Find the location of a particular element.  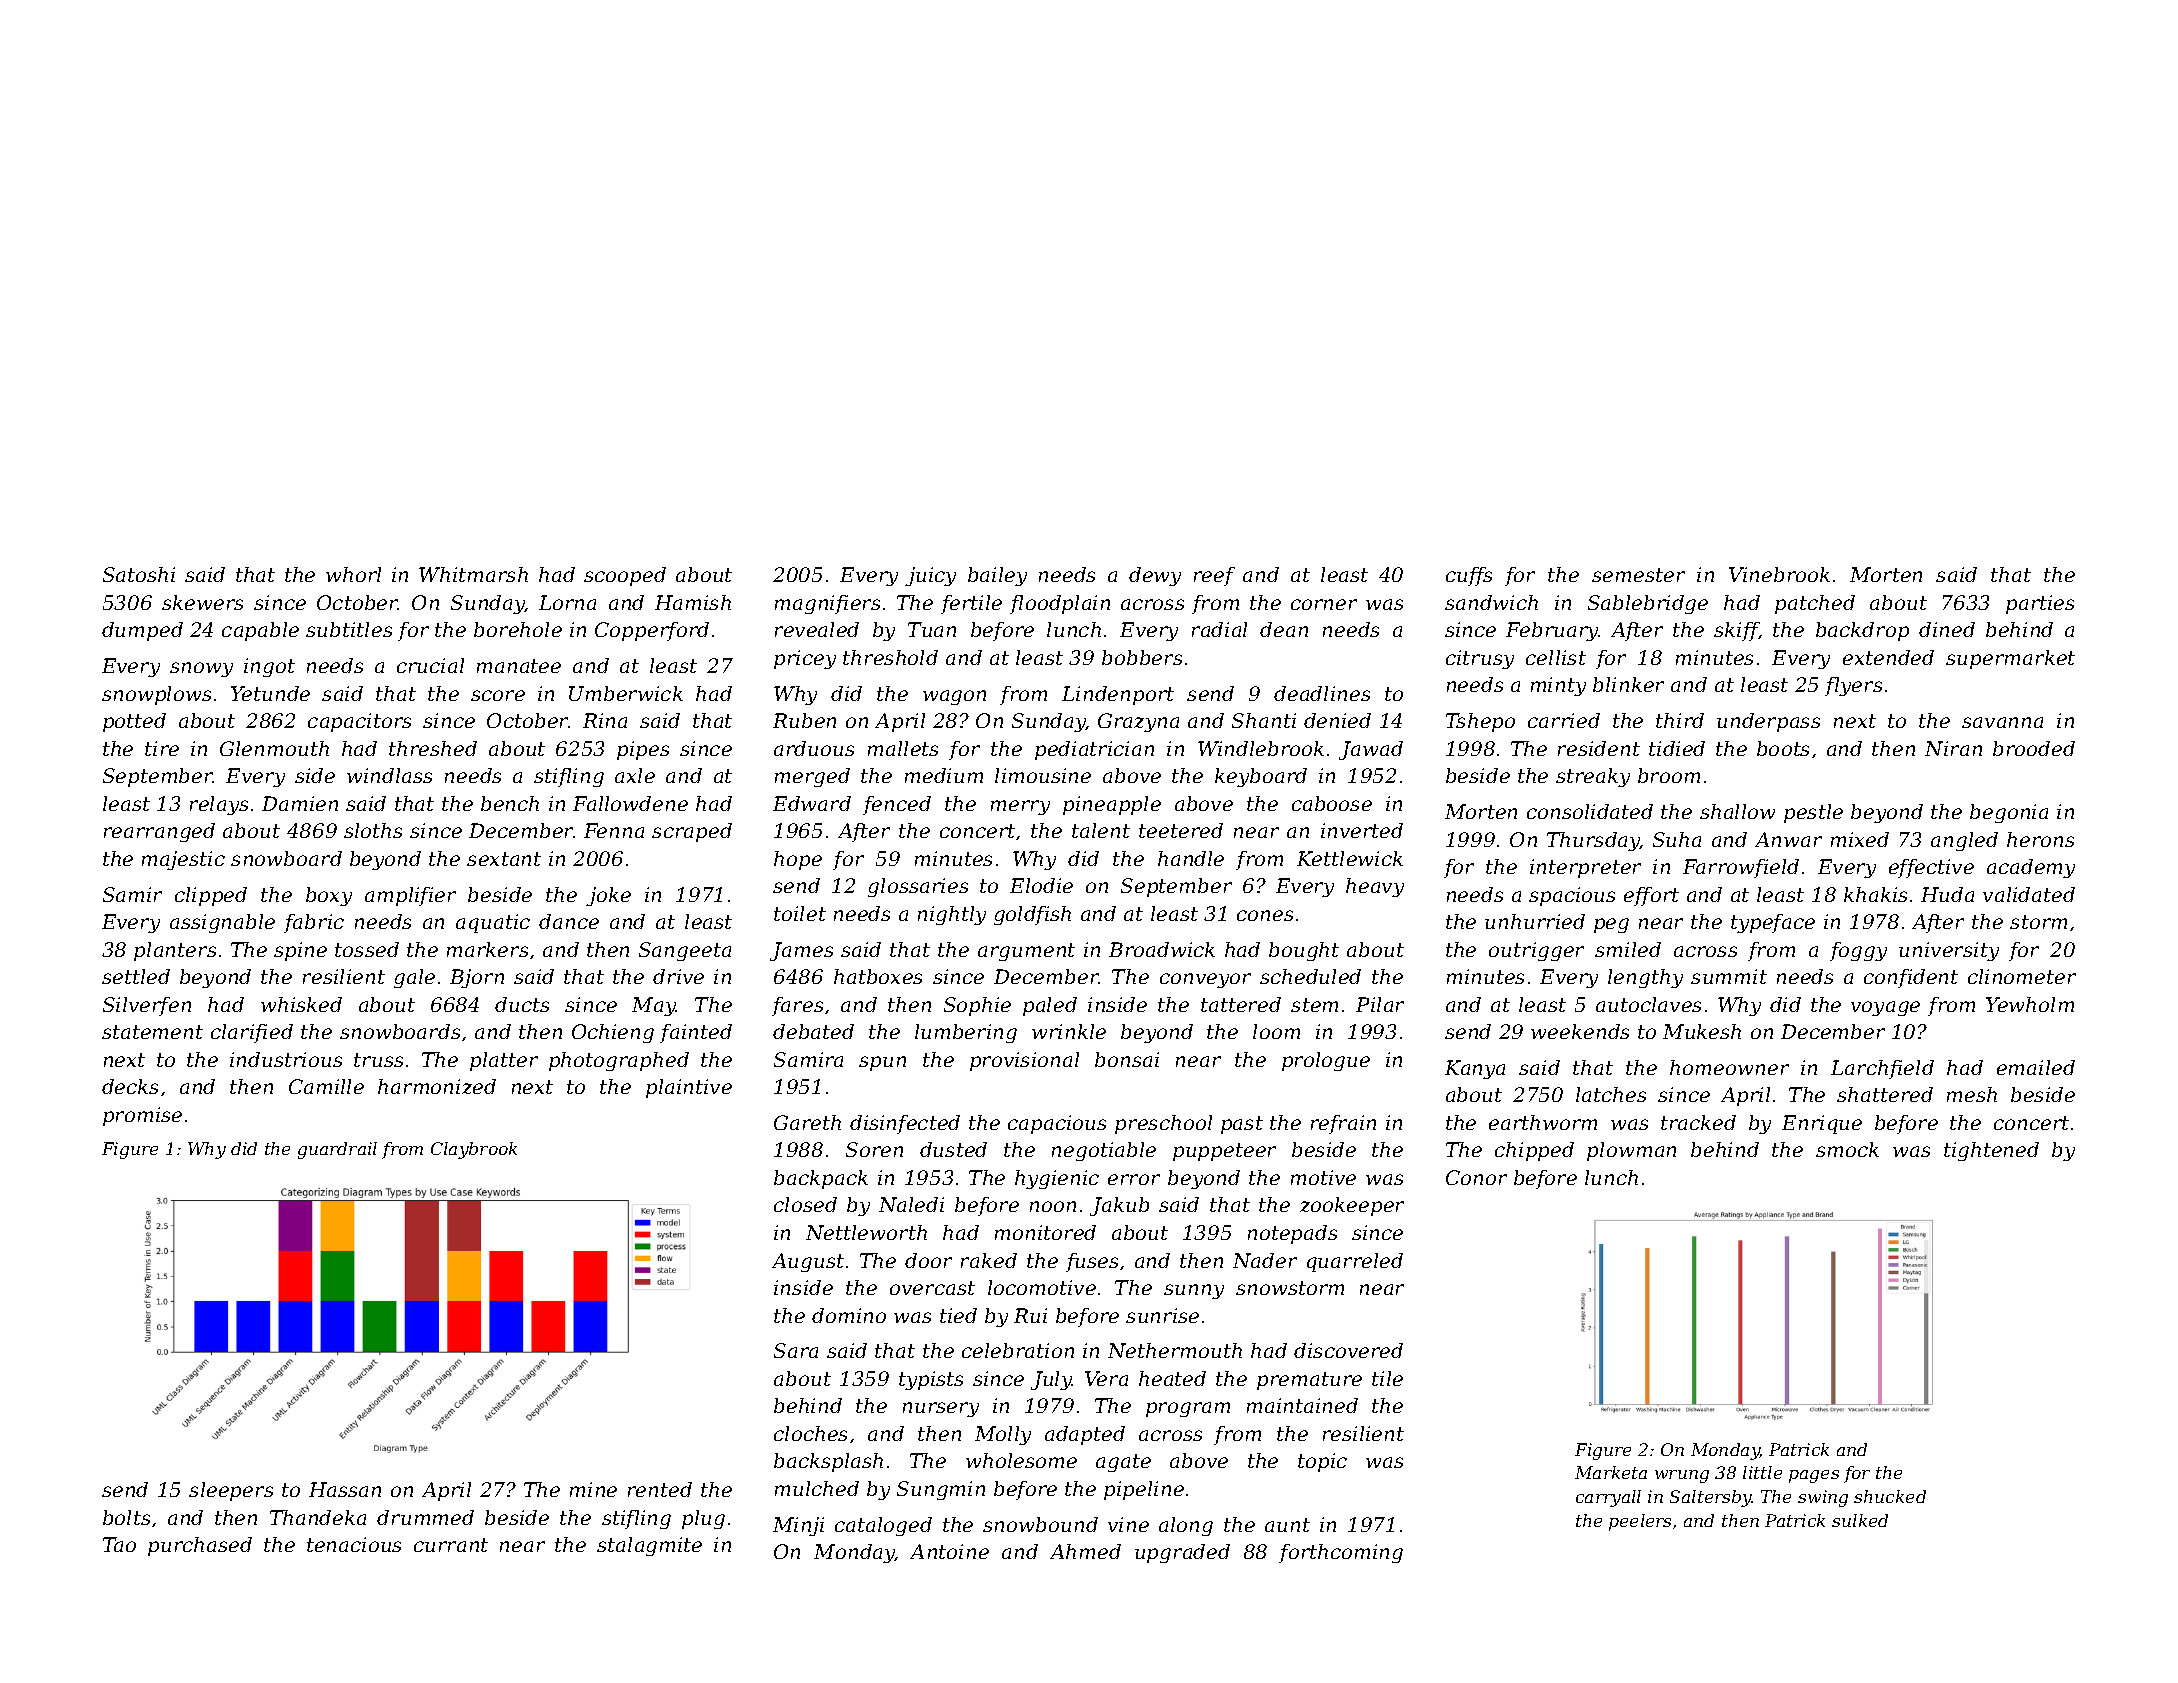

paled is located at coordinates (1050, 1006).
